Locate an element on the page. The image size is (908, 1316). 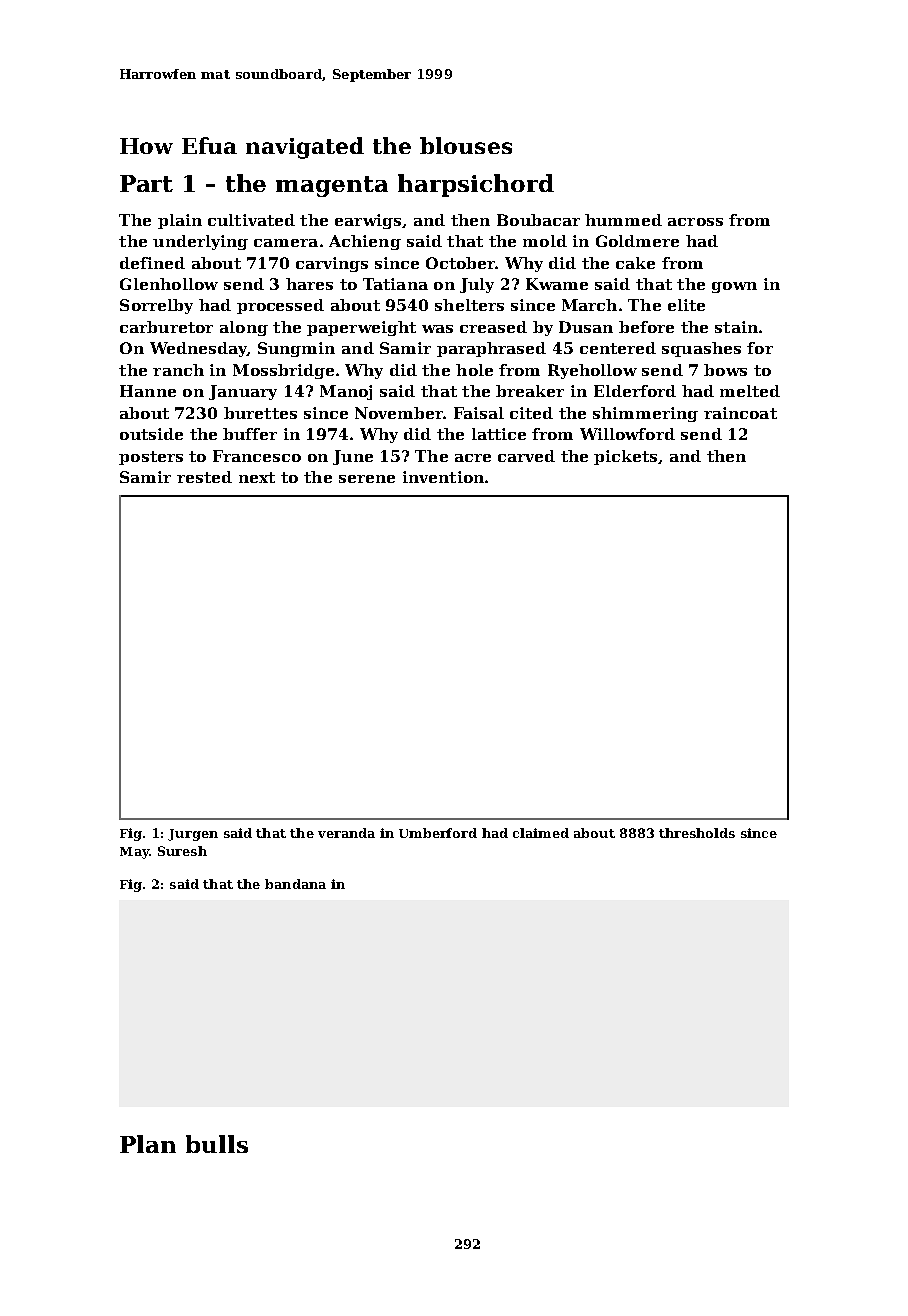
May is located at coordinates (134, 853).
